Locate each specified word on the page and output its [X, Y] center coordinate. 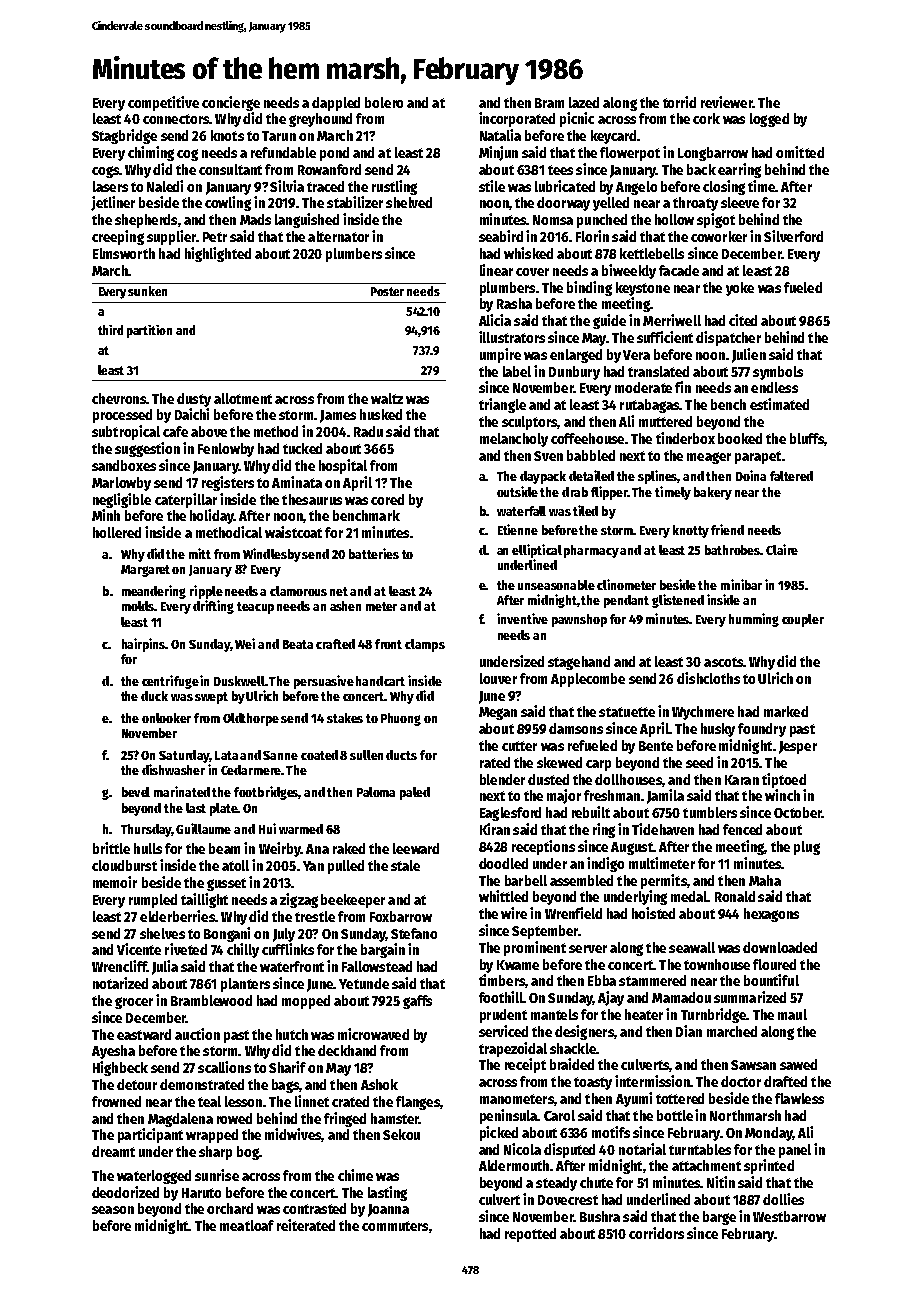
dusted [548, 779]
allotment [243, 398]
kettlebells [652, 253]
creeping [118, 237]
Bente [656, 746]
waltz [387, 398]
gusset [226, 884]
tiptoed [784, 780]
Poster [387, 291]
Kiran [495, 829]
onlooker [166, 718]
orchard [230, 1208]
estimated [779, 404]
